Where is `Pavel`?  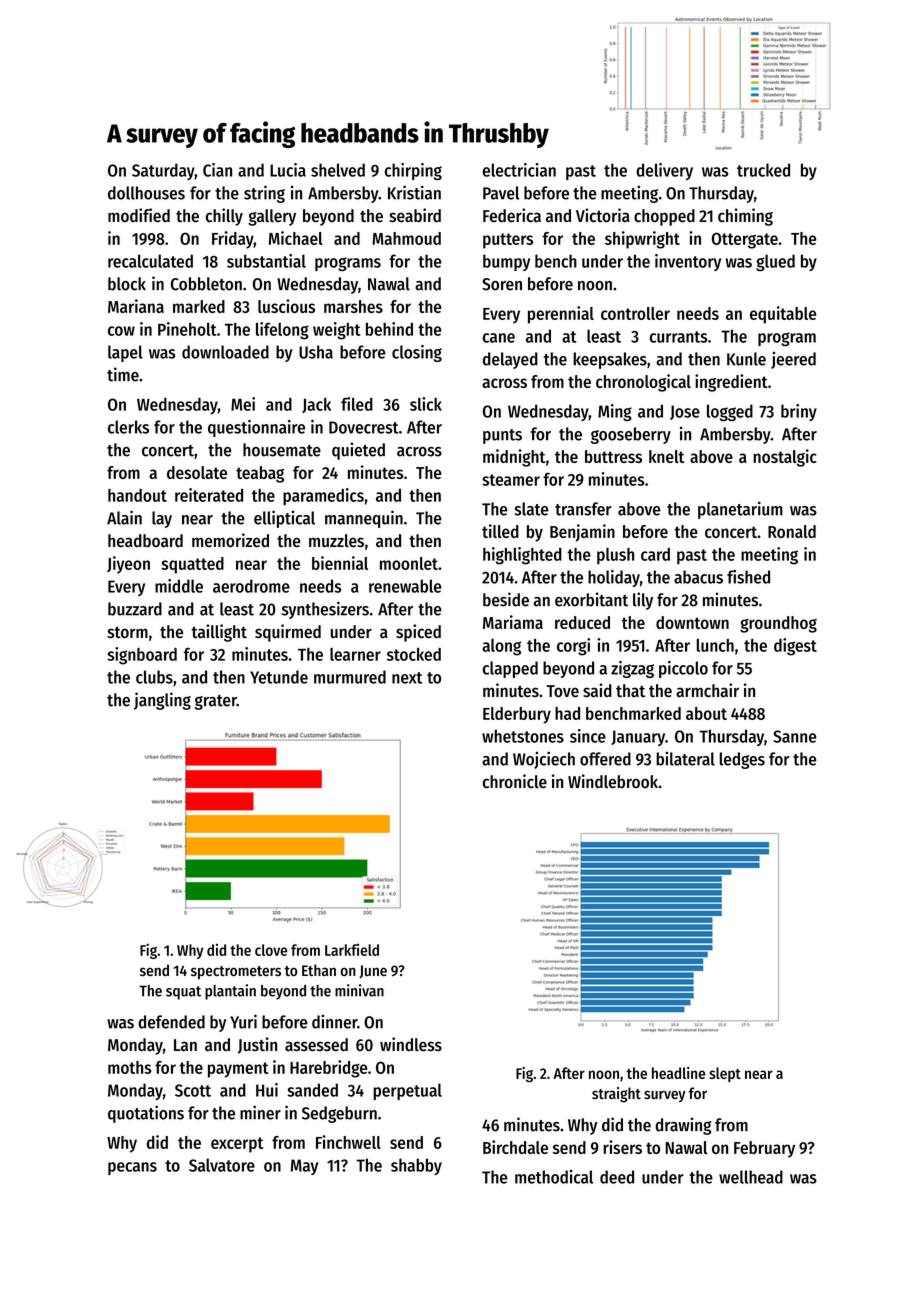
Pavel is located at coordinates (501, 193).
